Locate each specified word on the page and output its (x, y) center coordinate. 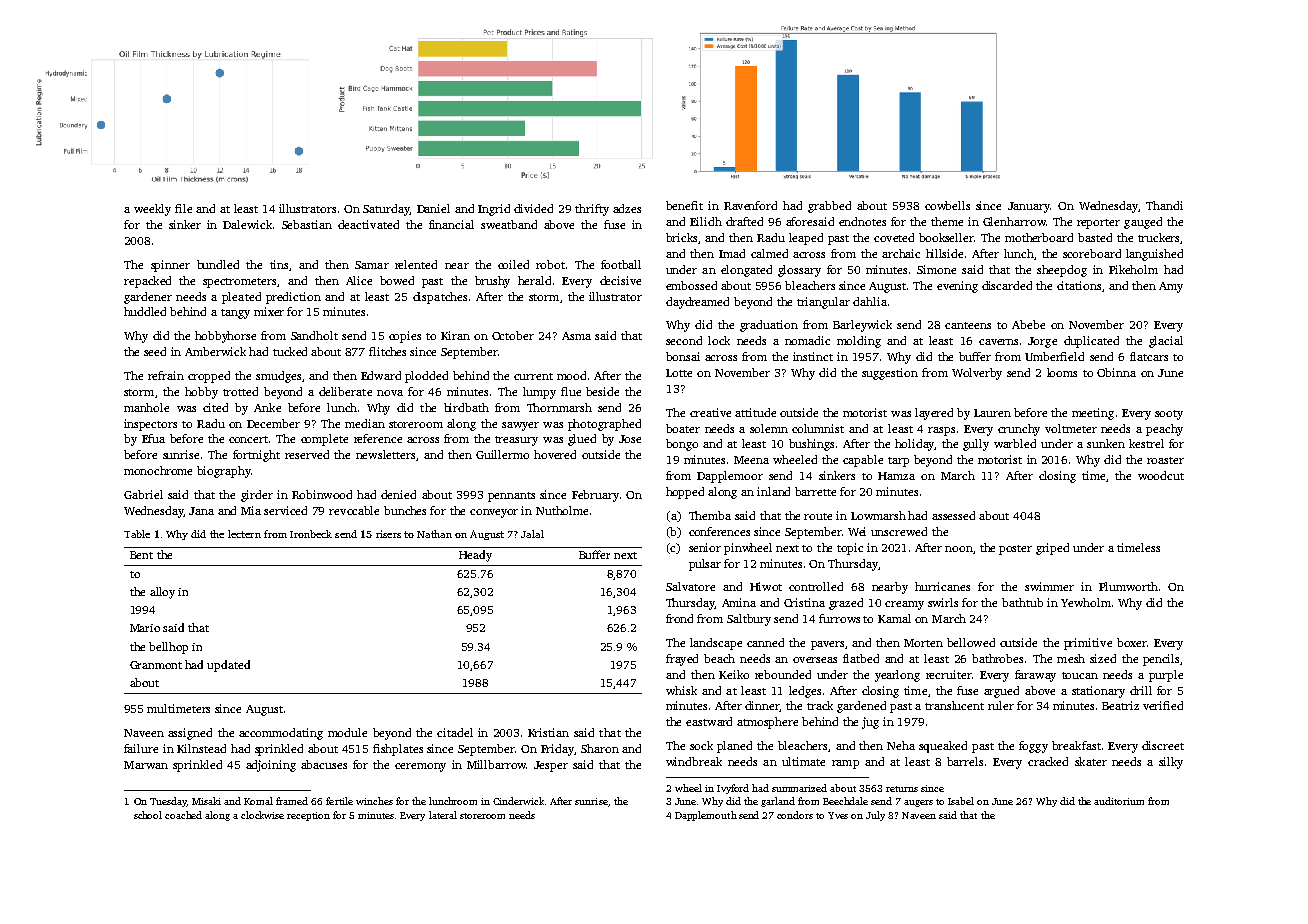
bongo (682, 445)
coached (183, 815)
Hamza (896, 476)
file (183, 208)
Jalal (532, 534)
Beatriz (1120, 705)
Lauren (992, 413)
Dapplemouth (706, 816)
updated (228, 666)
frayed (682, 660)
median (365, 423)
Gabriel (143, 494)
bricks (681, 237)
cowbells (947, 205)
